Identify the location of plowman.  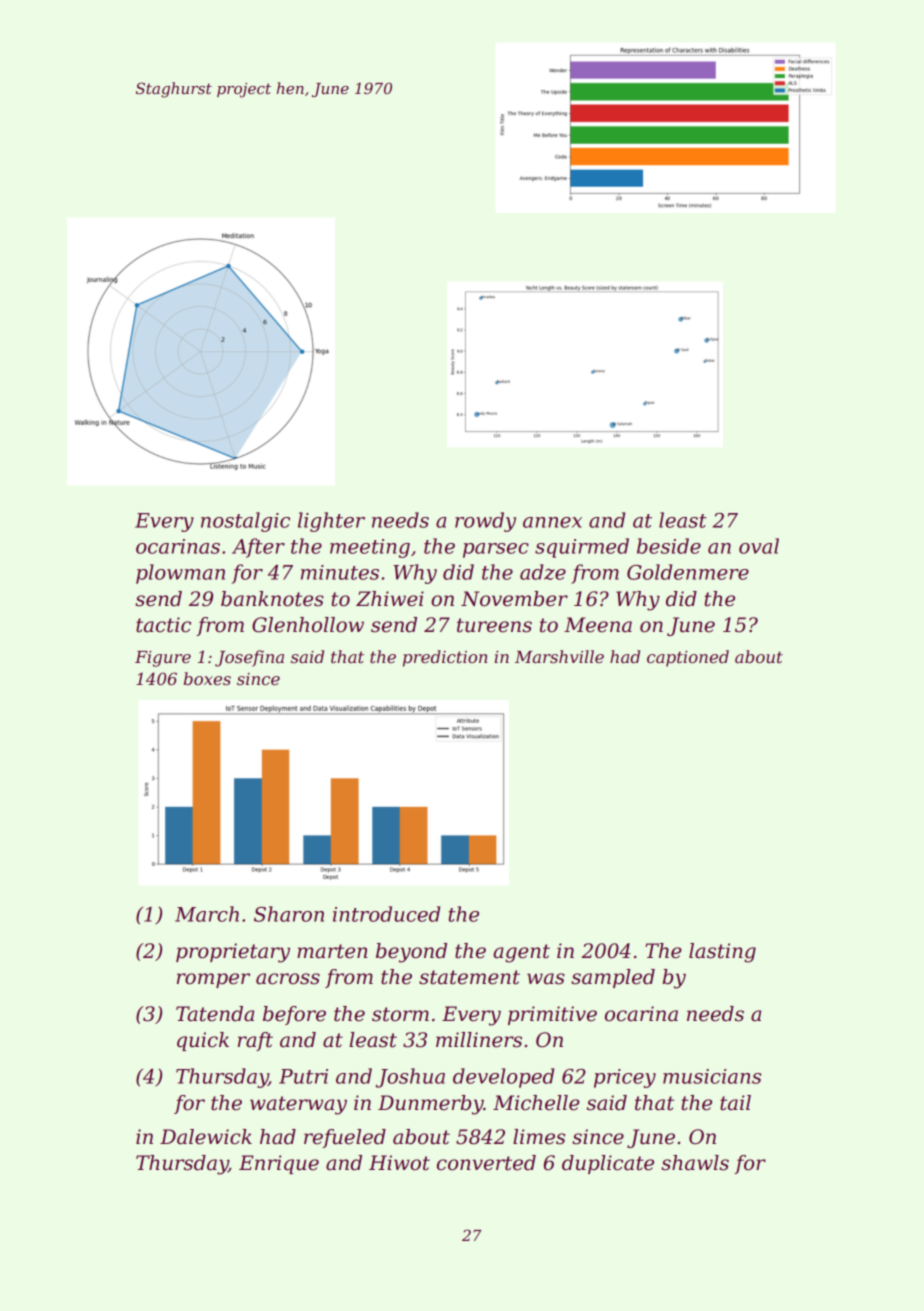
(180, 574).
